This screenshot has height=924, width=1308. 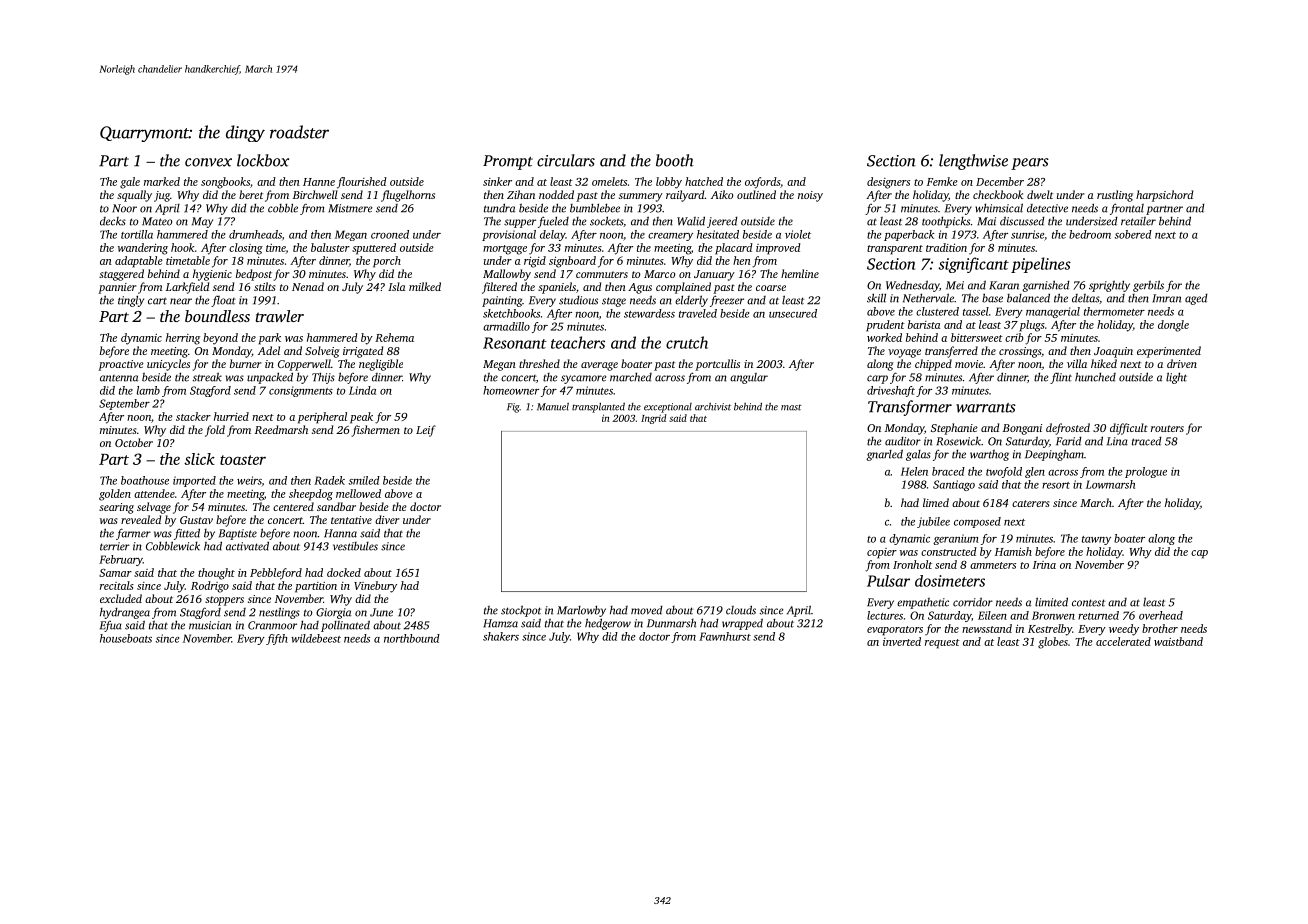 What do you see at coordinates (725, 636) in the screenshot?
I see `Fawnhurst` at bounding box center [725, 636].
